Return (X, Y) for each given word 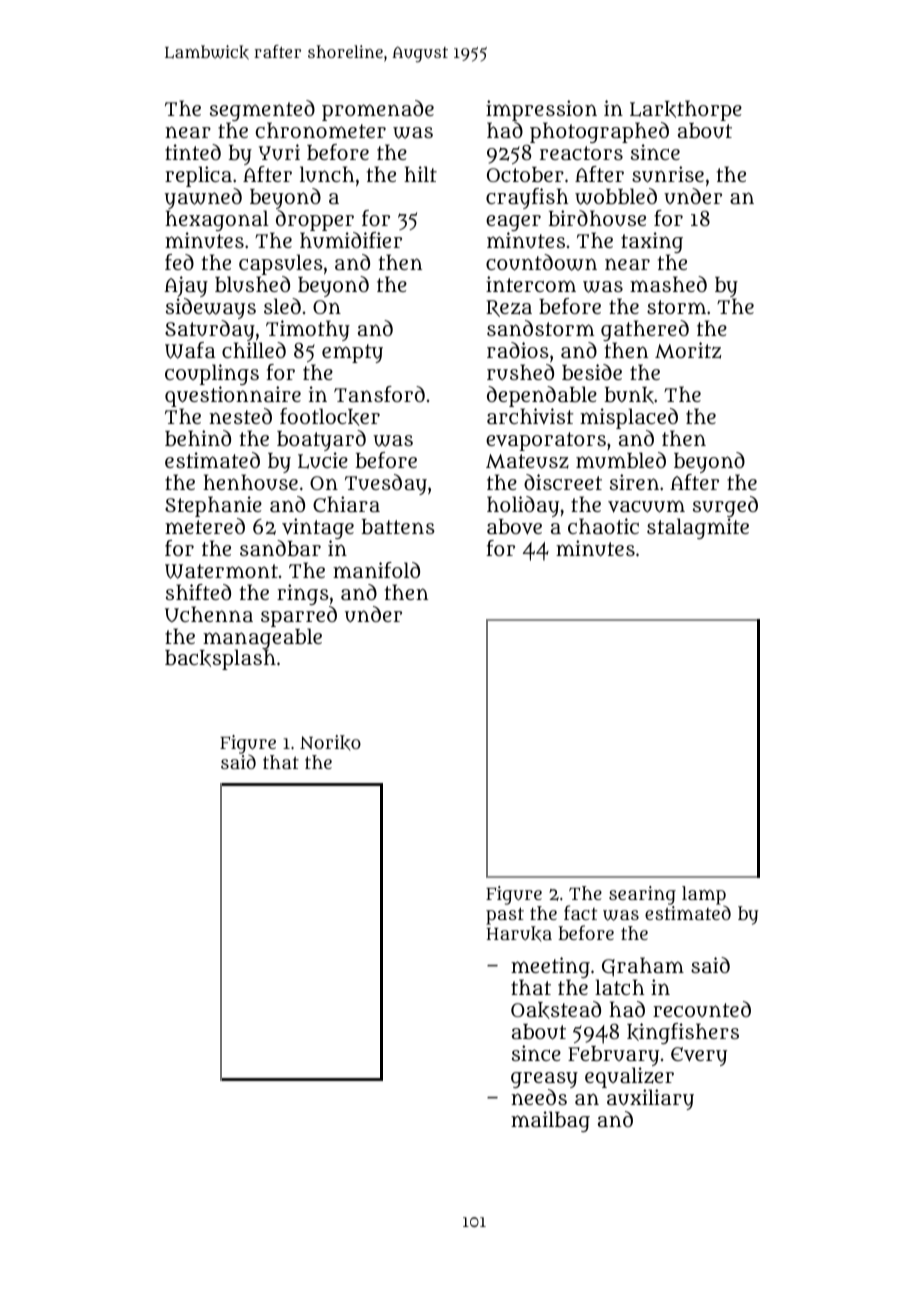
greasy (544, 1080)
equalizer (629, 1077)
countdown (541, 262)
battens (398, 526)
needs (539, 1097)
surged (725, 506)
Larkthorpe (686, 110)
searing (642, 895)
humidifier (351, 240)
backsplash (220, 660)
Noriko (330, 743)
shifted (198, 592)
